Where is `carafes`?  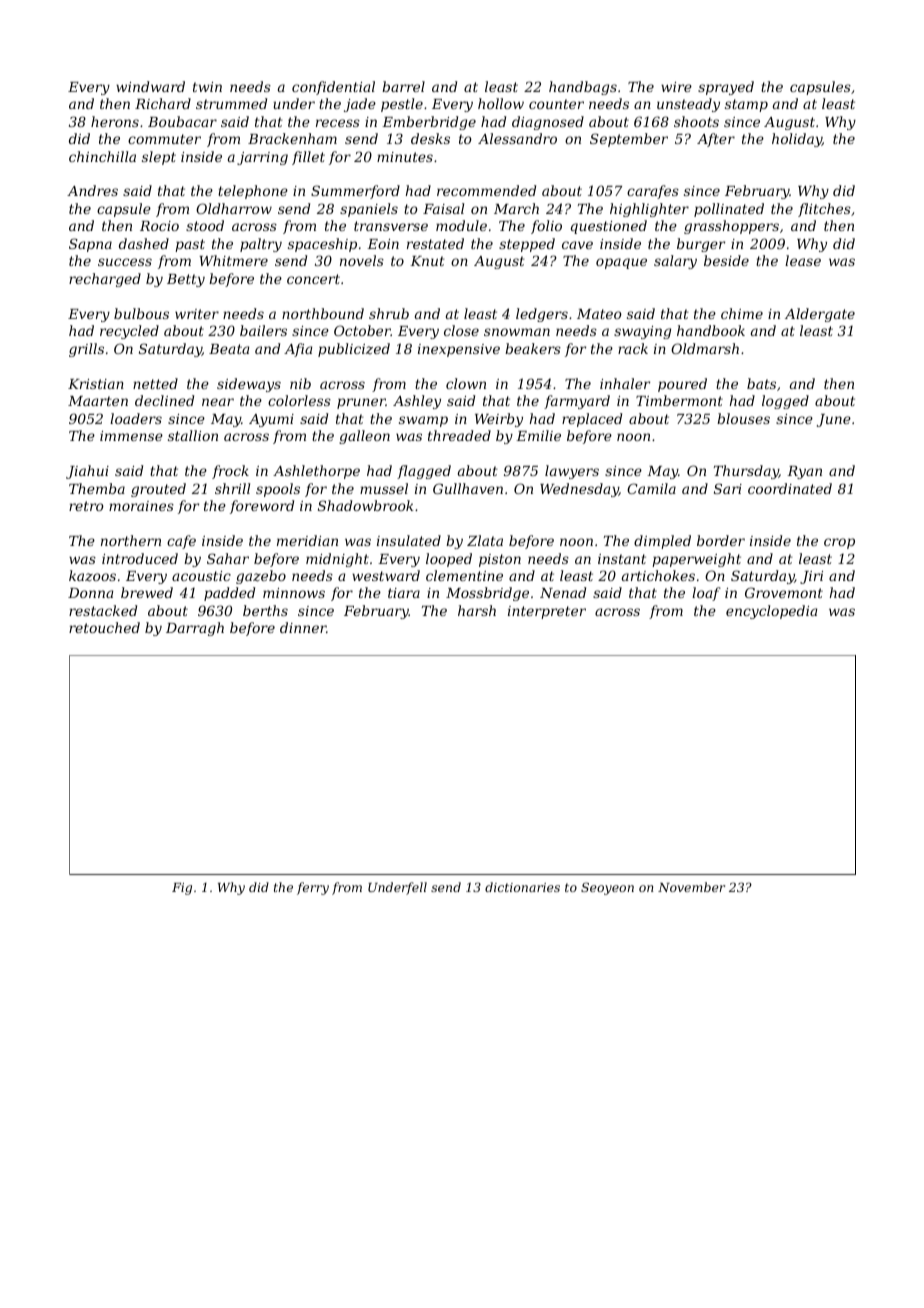 carafes is located at coordinates (653, 192).
